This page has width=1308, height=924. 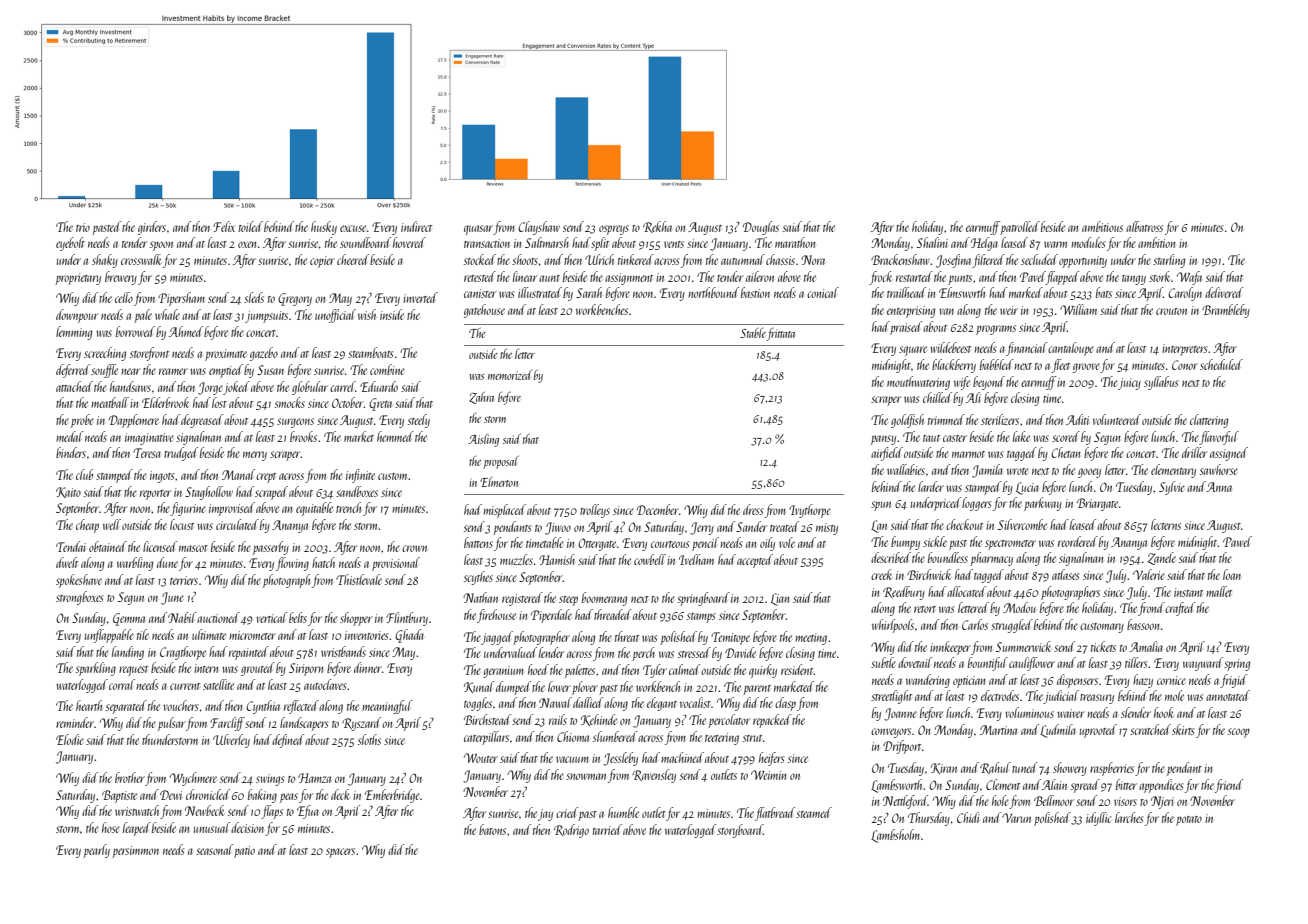 What do you see at coordinates (1102, 226) in the page?
I see `ambitious` at bounding box center [1102, 226].
